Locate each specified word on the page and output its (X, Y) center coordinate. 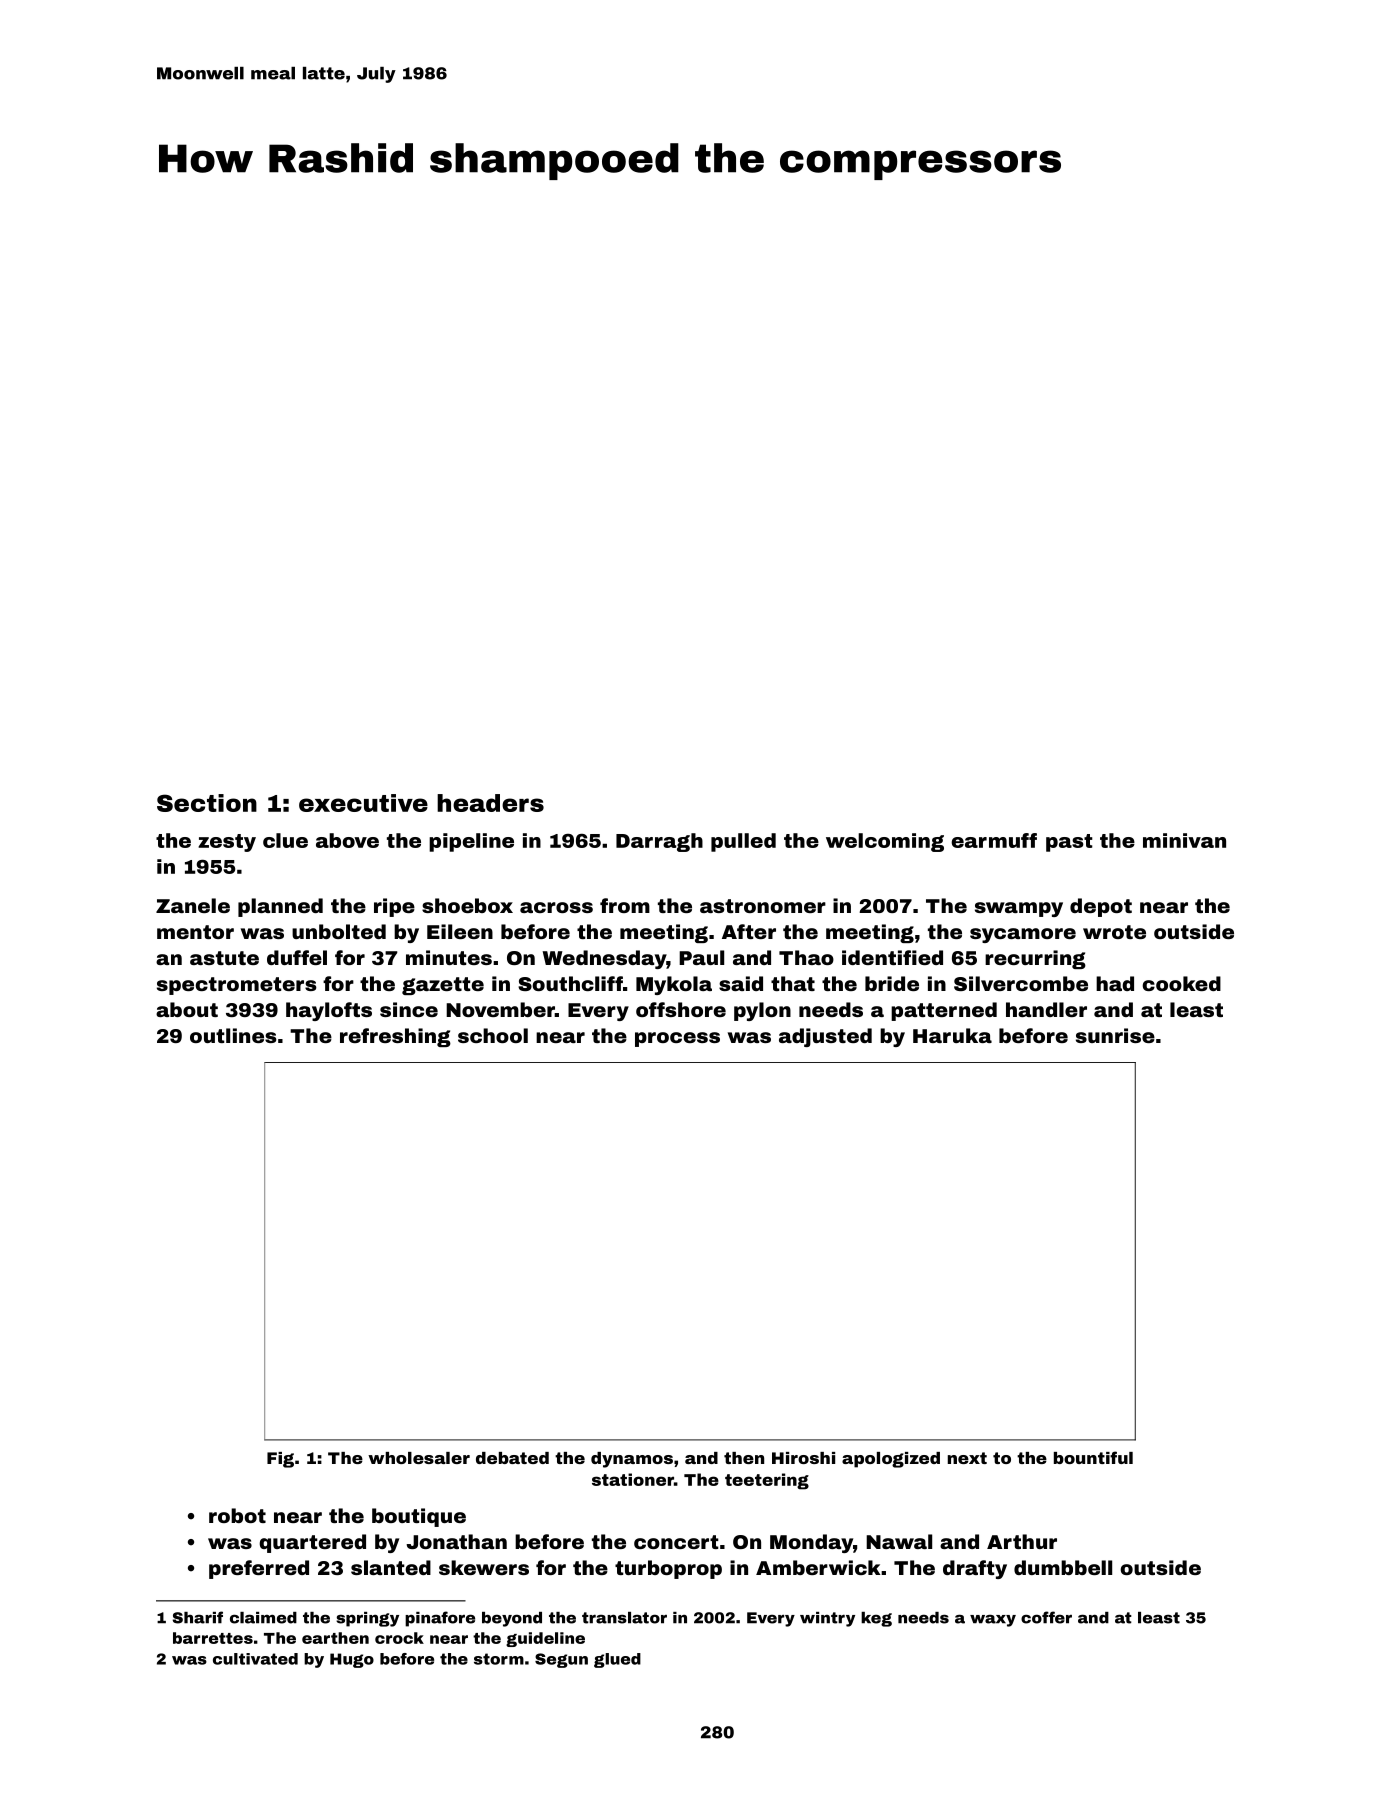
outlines (233, 1035)
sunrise (1115, 1035)
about (187, 1009)
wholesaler (419, 1458)
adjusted (825, 1037)
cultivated (255, 1659)
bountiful (1093, 1457)
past (1069, 843)
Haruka (952, 1035)
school (493, 1035)
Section (207, 803)
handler (1046, 1009)
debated (512, 1458)
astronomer (763, 906)
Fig (280, 1460)
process (677, 1039)
